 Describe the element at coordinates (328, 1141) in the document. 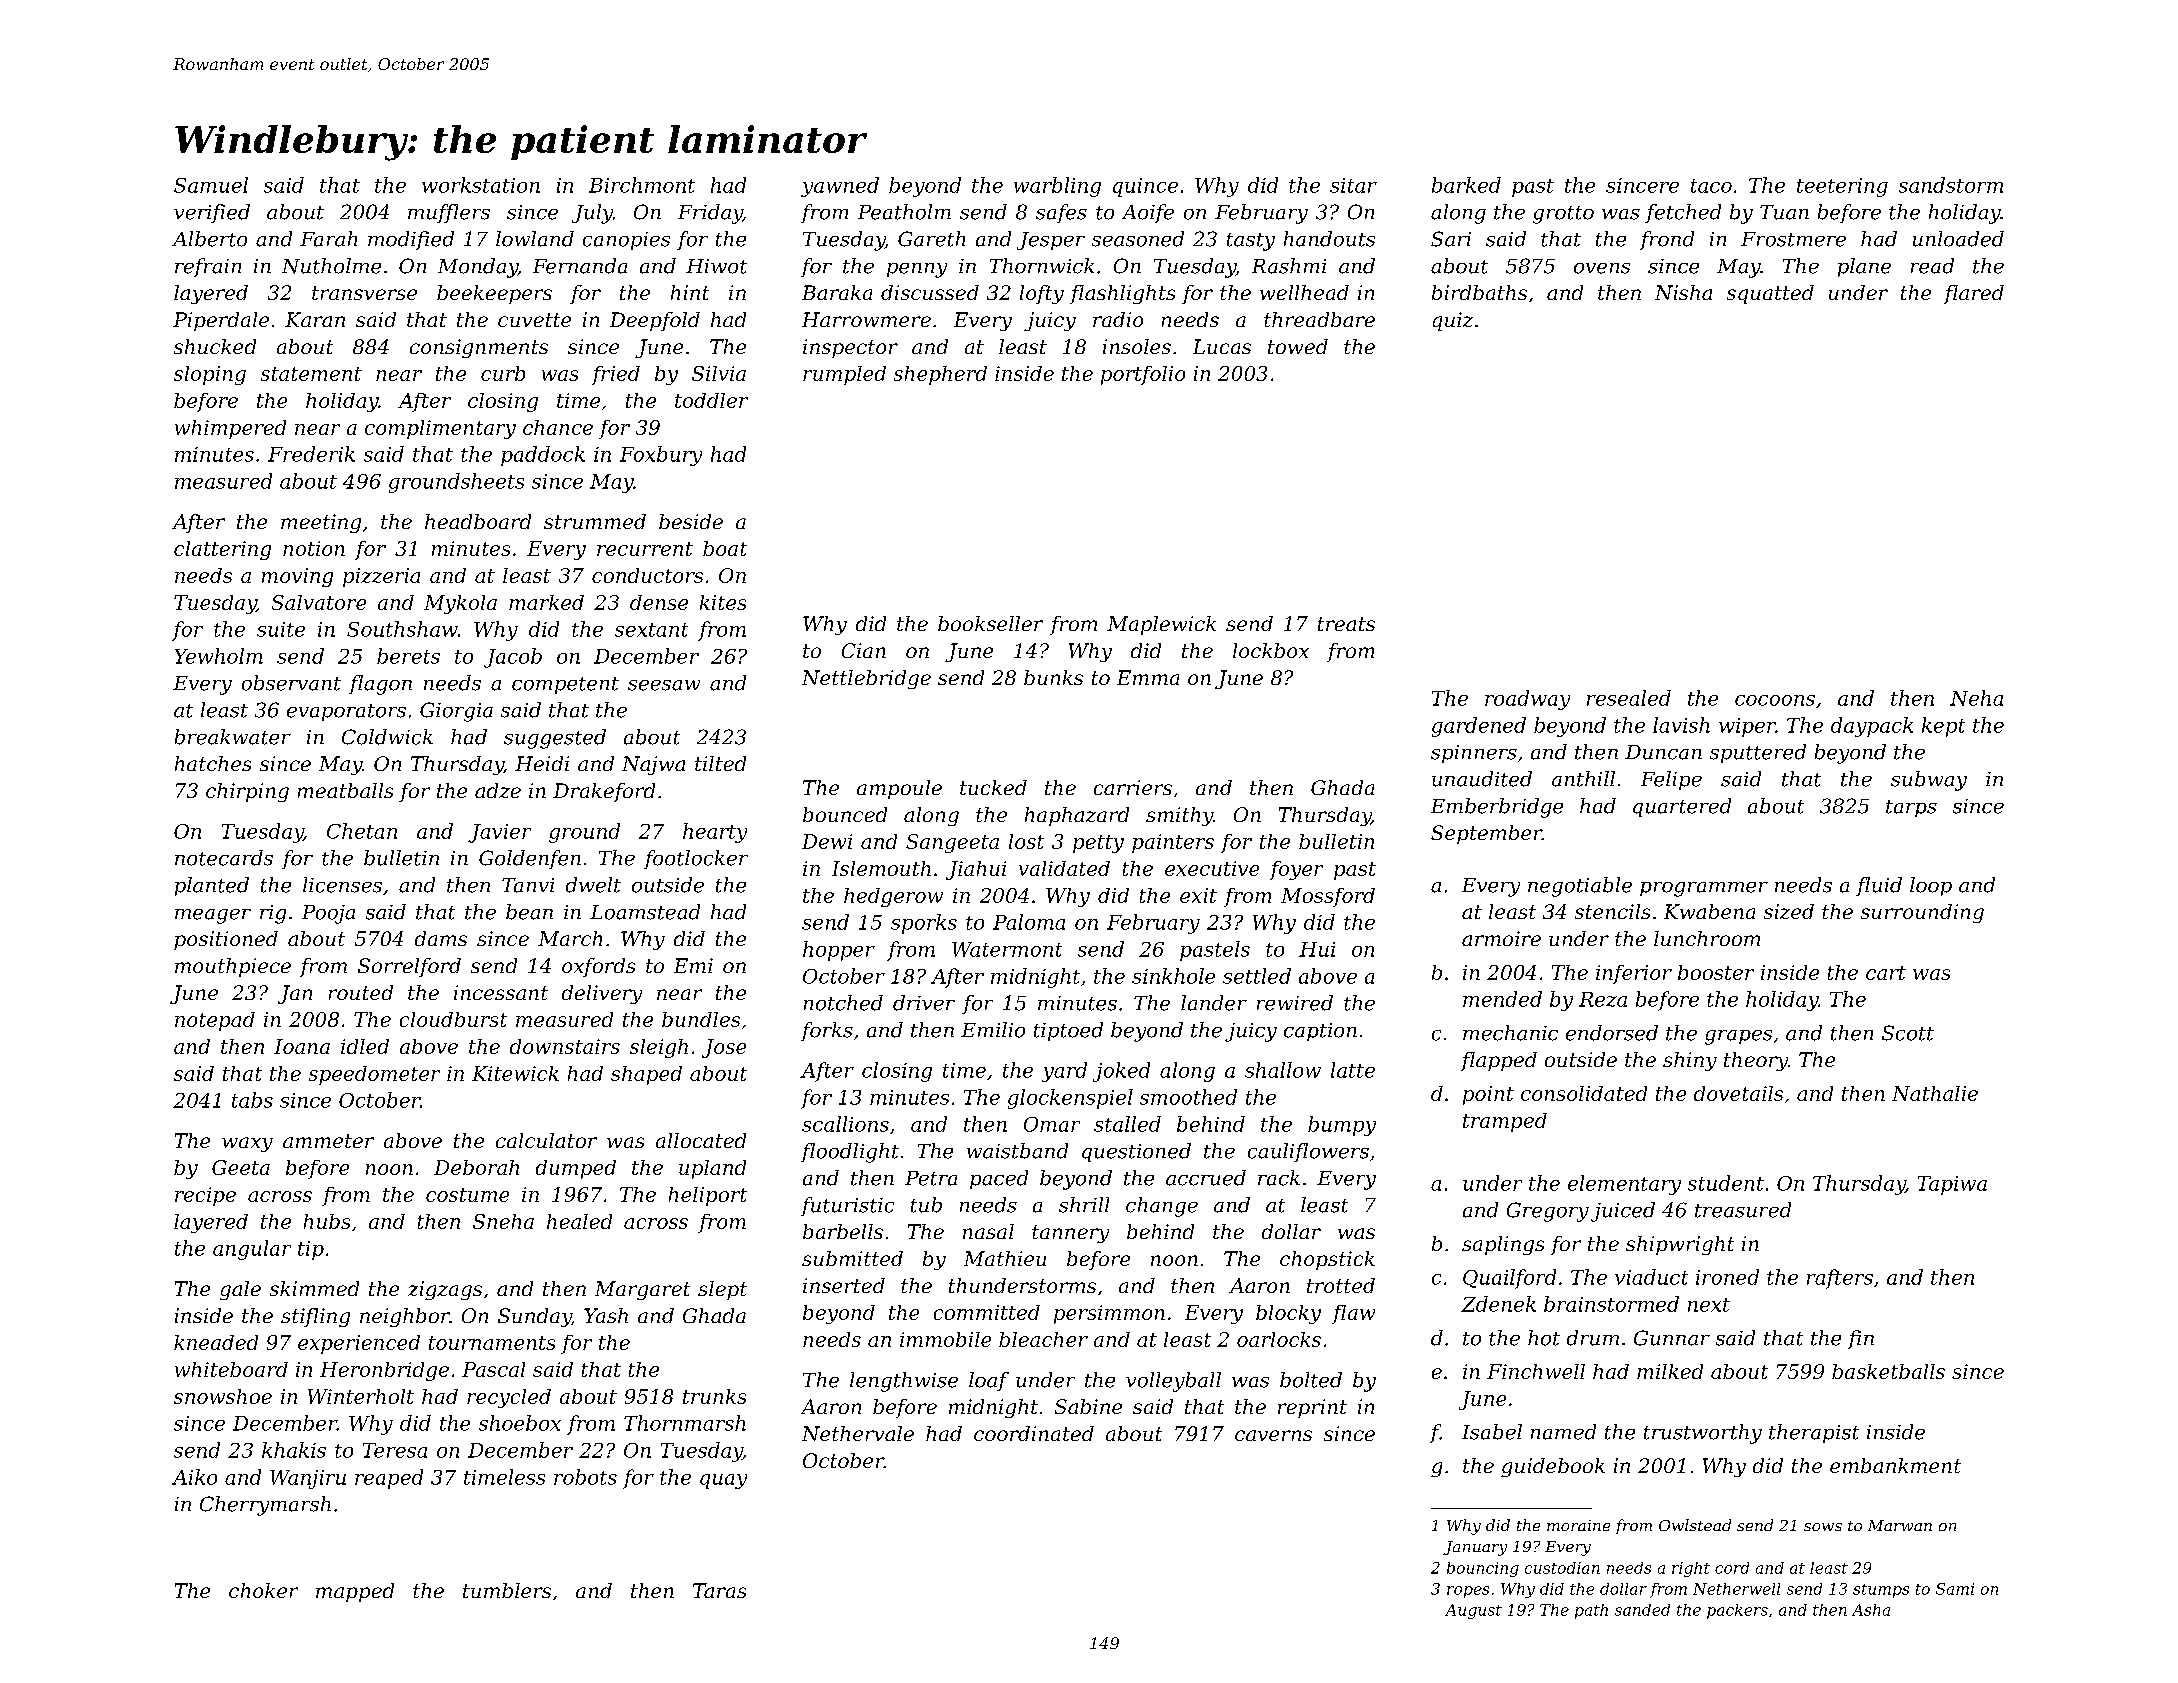

I see `ammeter` at that location.
